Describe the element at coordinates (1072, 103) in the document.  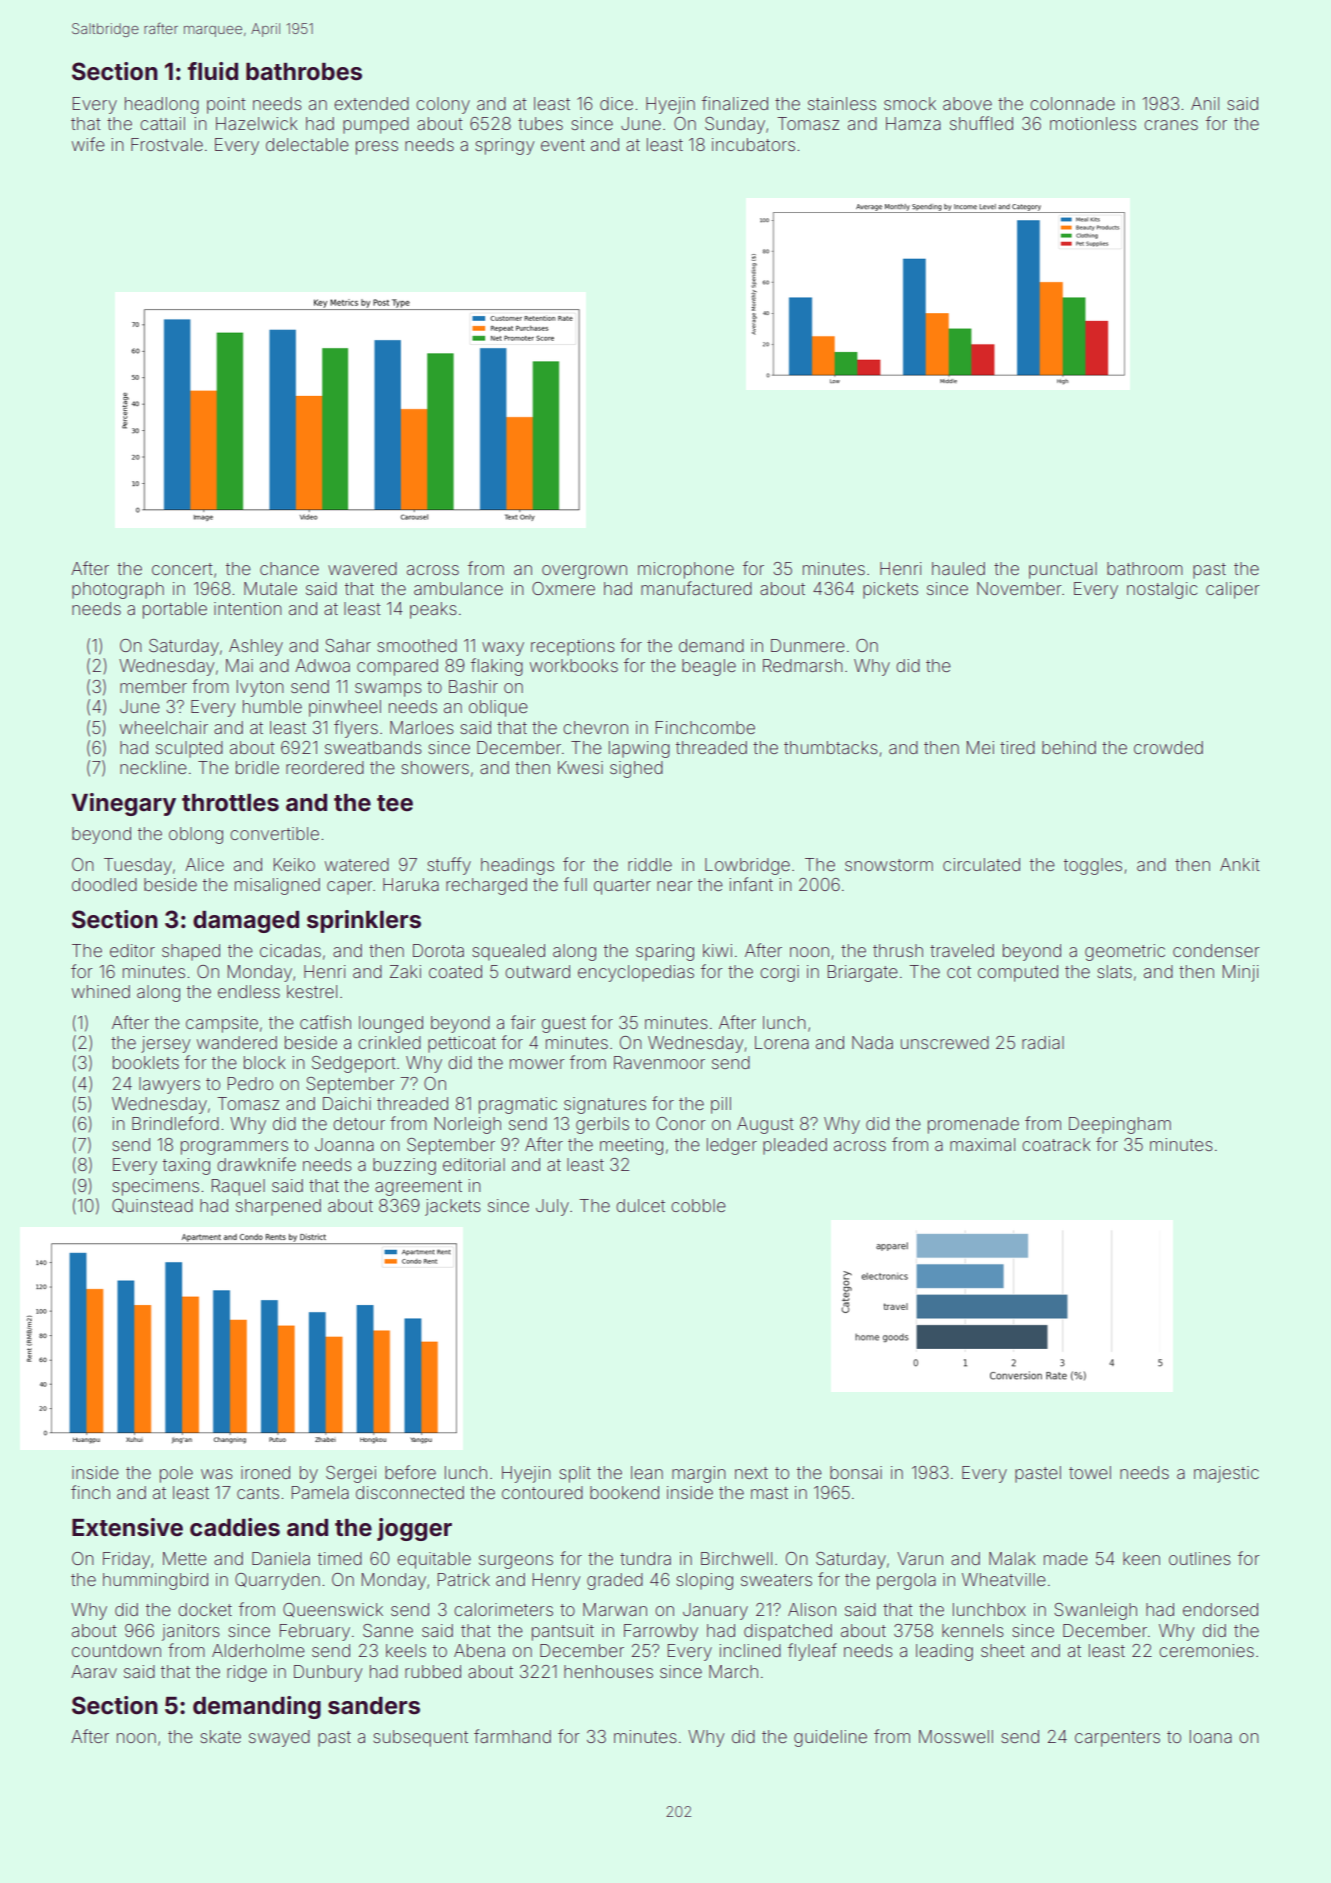
I see `colonnade` at that location.
